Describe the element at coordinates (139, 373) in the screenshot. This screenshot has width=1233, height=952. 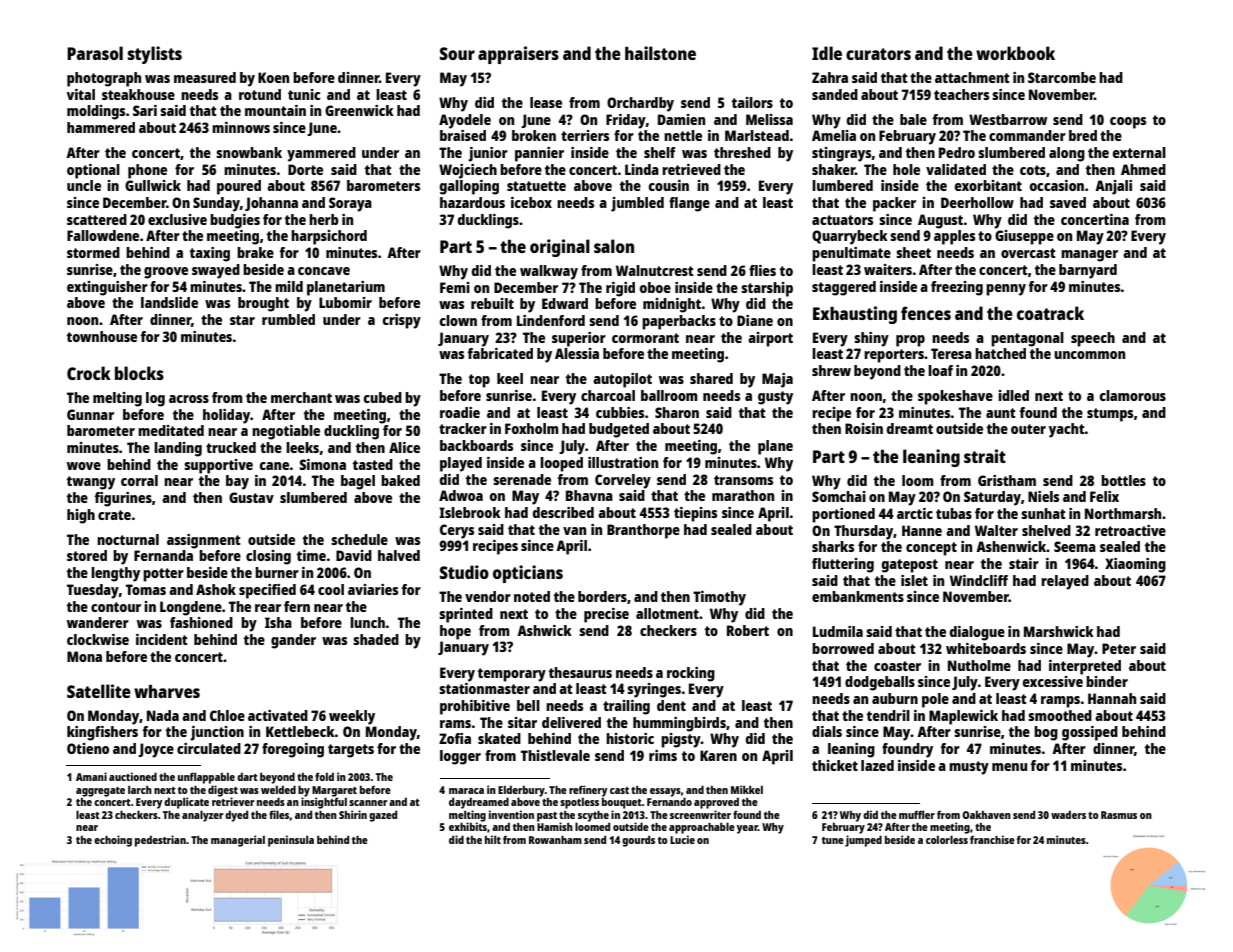
I see `blocks` at that location.
